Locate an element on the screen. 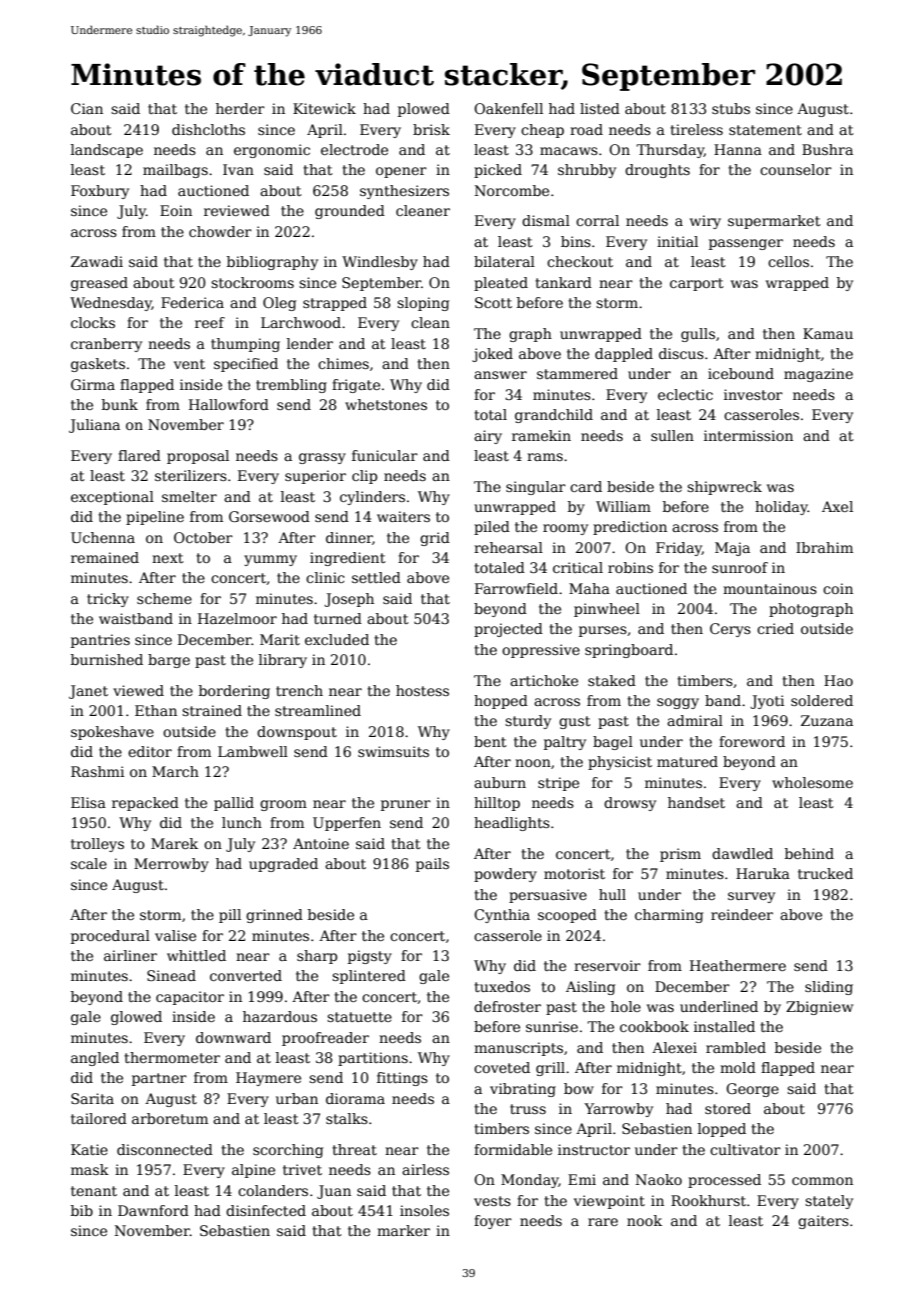  plowed is located at coordinates (424, 110).
